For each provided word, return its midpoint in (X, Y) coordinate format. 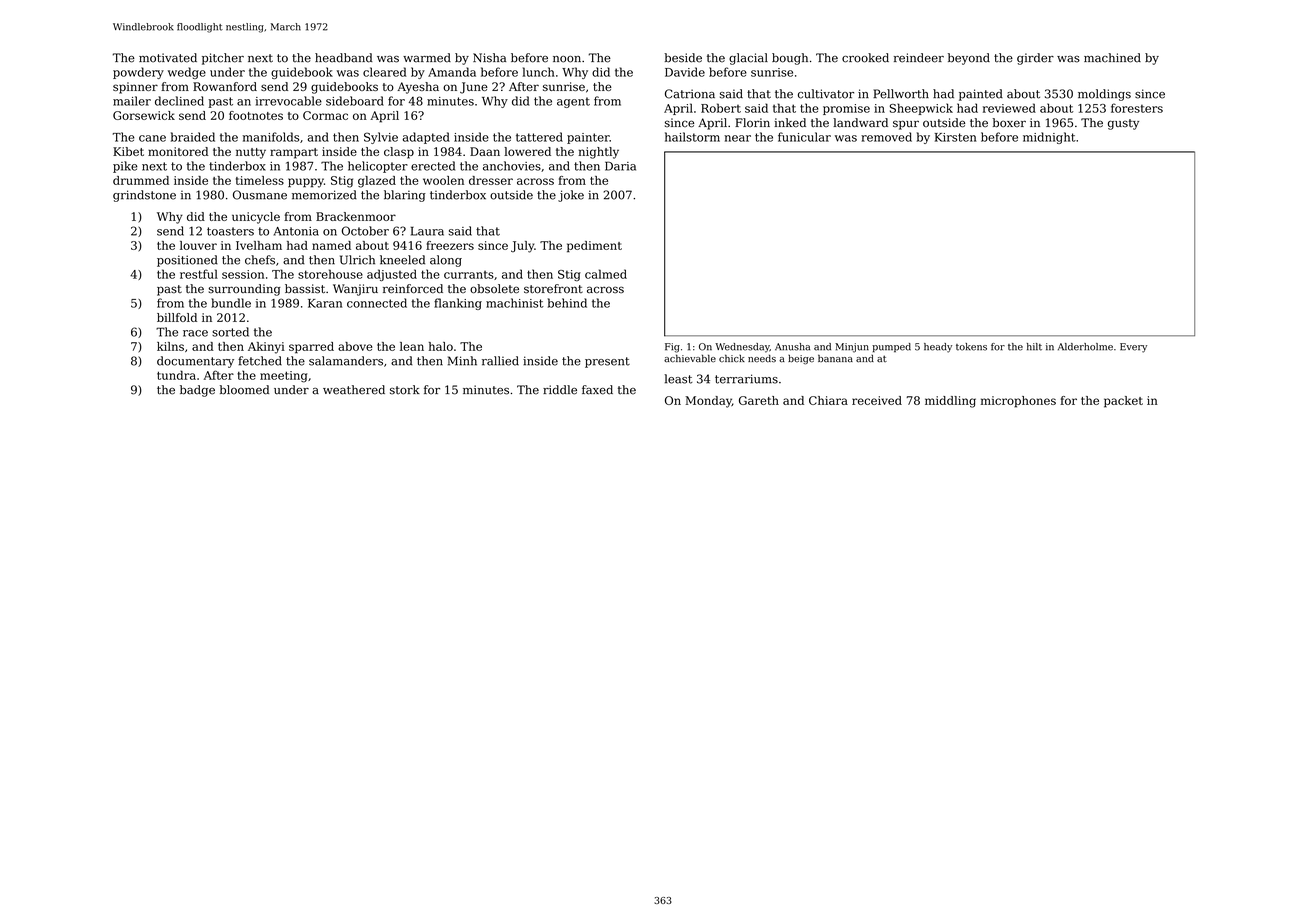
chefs (260, 260)
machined (1112, 58)
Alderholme (1085, 347)
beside (683, 58)
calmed (606, 274)
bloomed (244, 390)
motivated (168, 58)
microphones (1018, 402)
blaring (405, 196)
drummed (141, 180)
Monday (708, 402)
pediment (594, 246)
